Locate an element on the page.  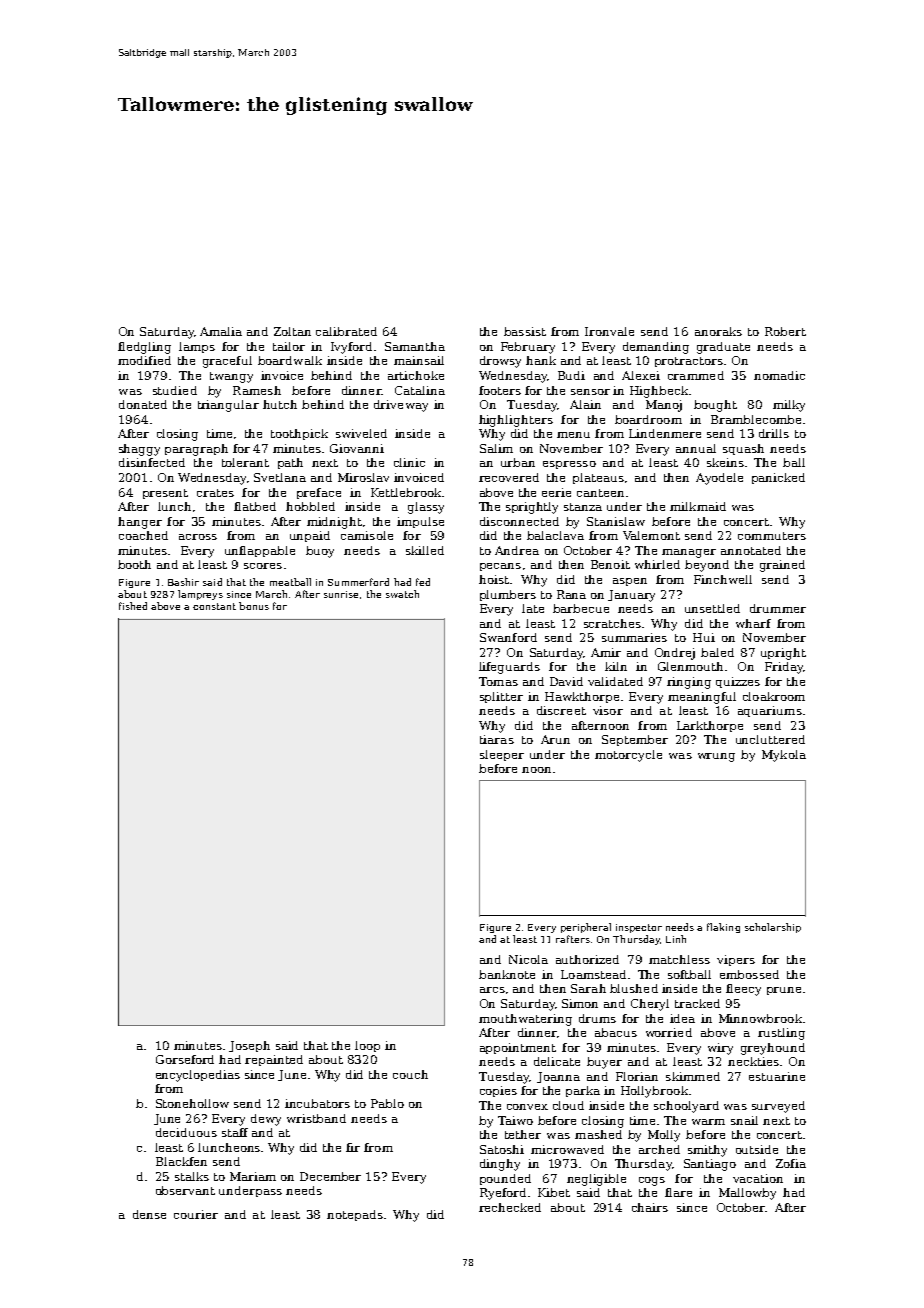
nomadic is located at coordinates (779, 375).
